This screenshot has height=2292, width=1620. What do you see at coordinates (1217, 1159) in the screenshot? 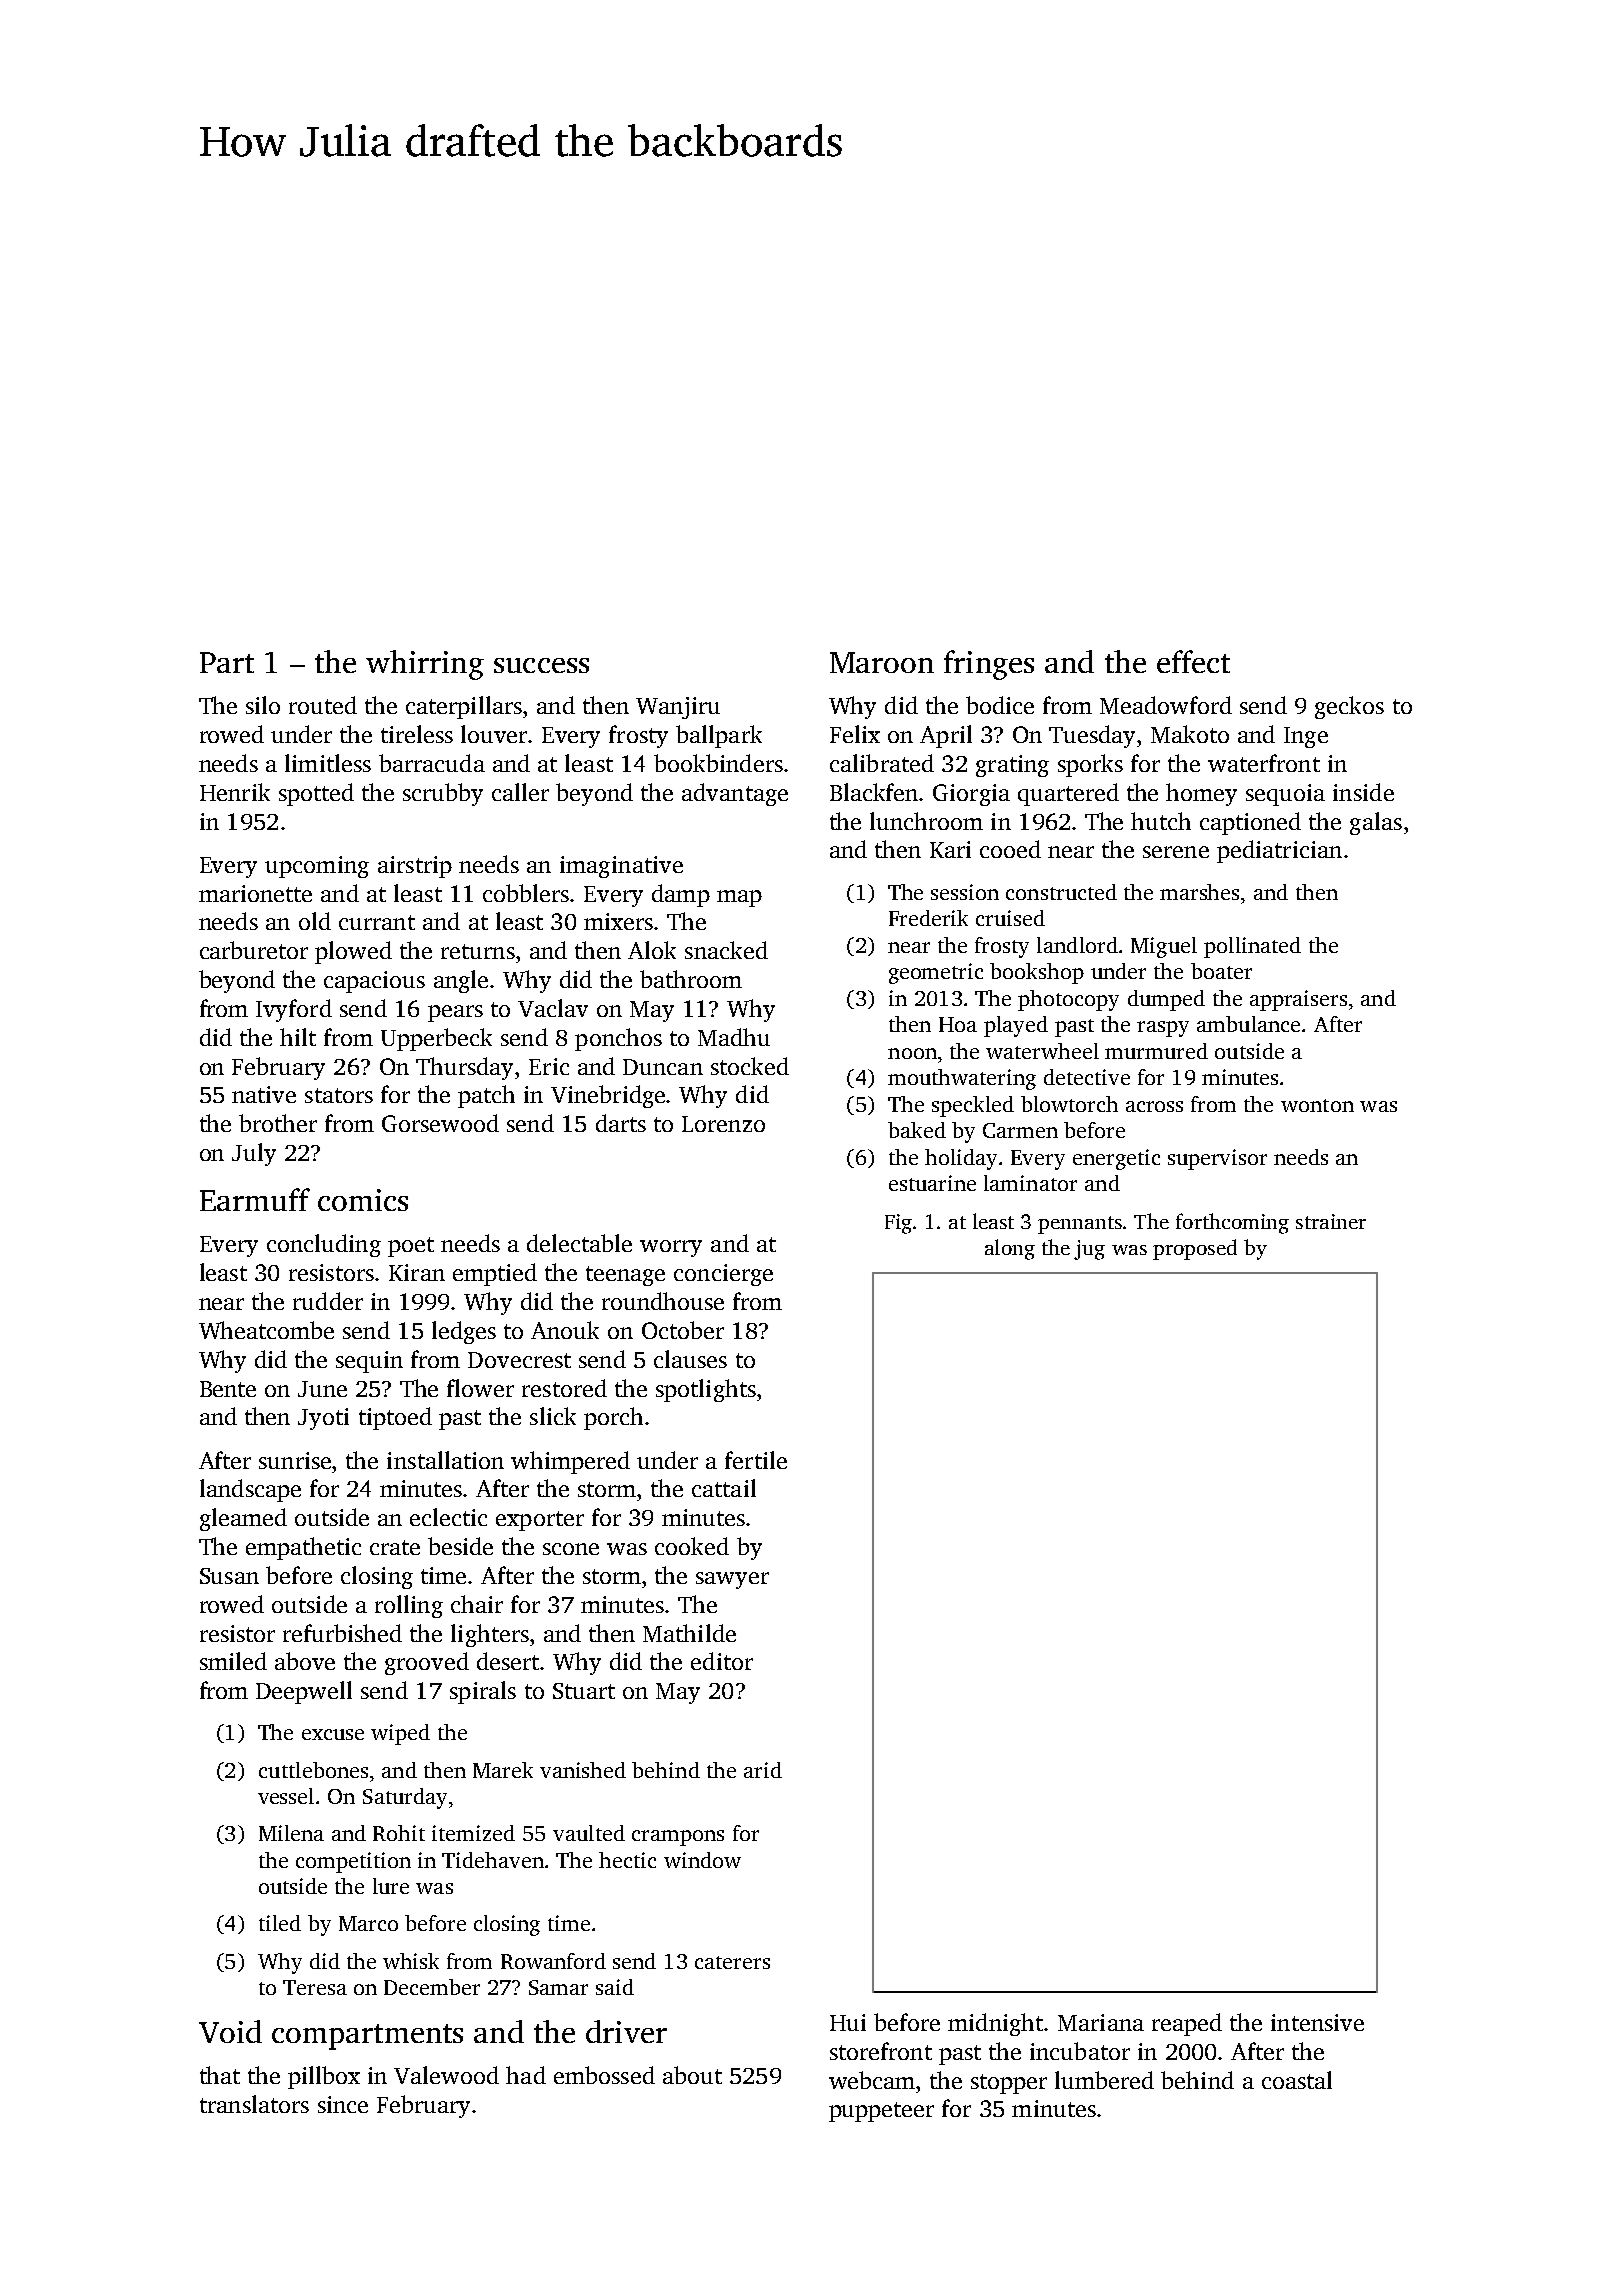
I see `supervisor` at bounding box center [1217, 1159].
